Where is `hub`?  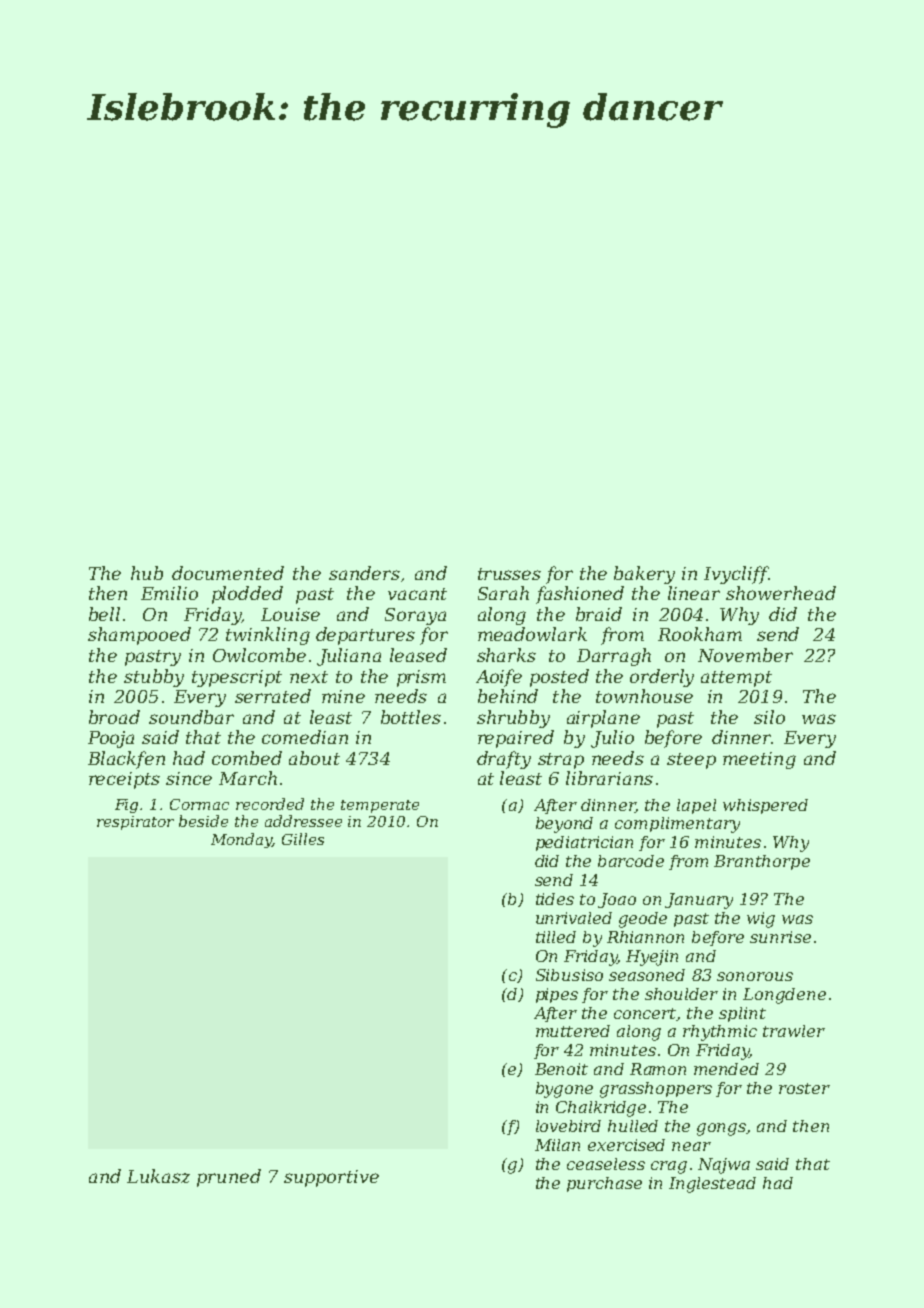 hub is located at coordinates (147, 573).
